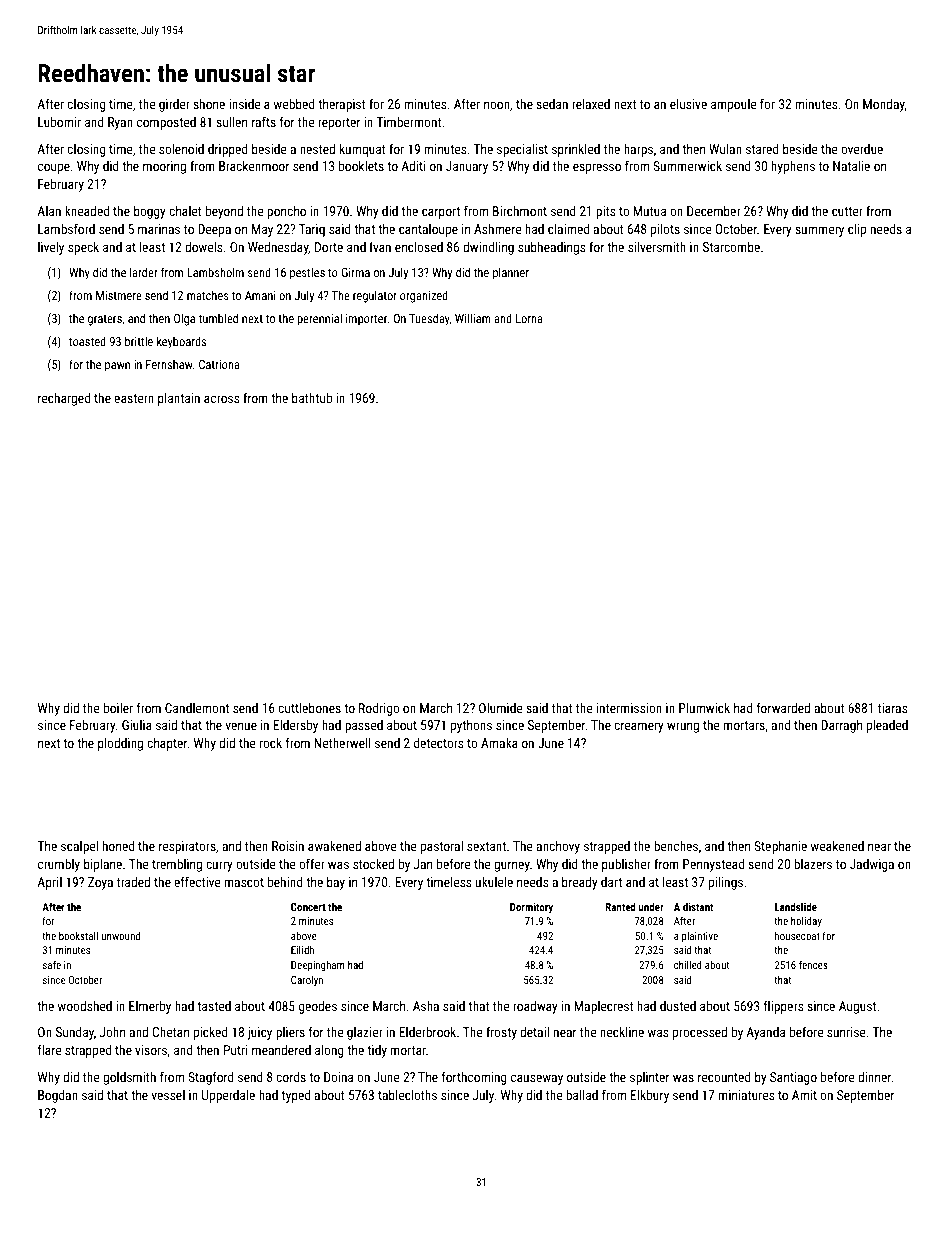  Describe the element at coordinates (362, 150) in the screenshot. I see `kumquat` at that location.
